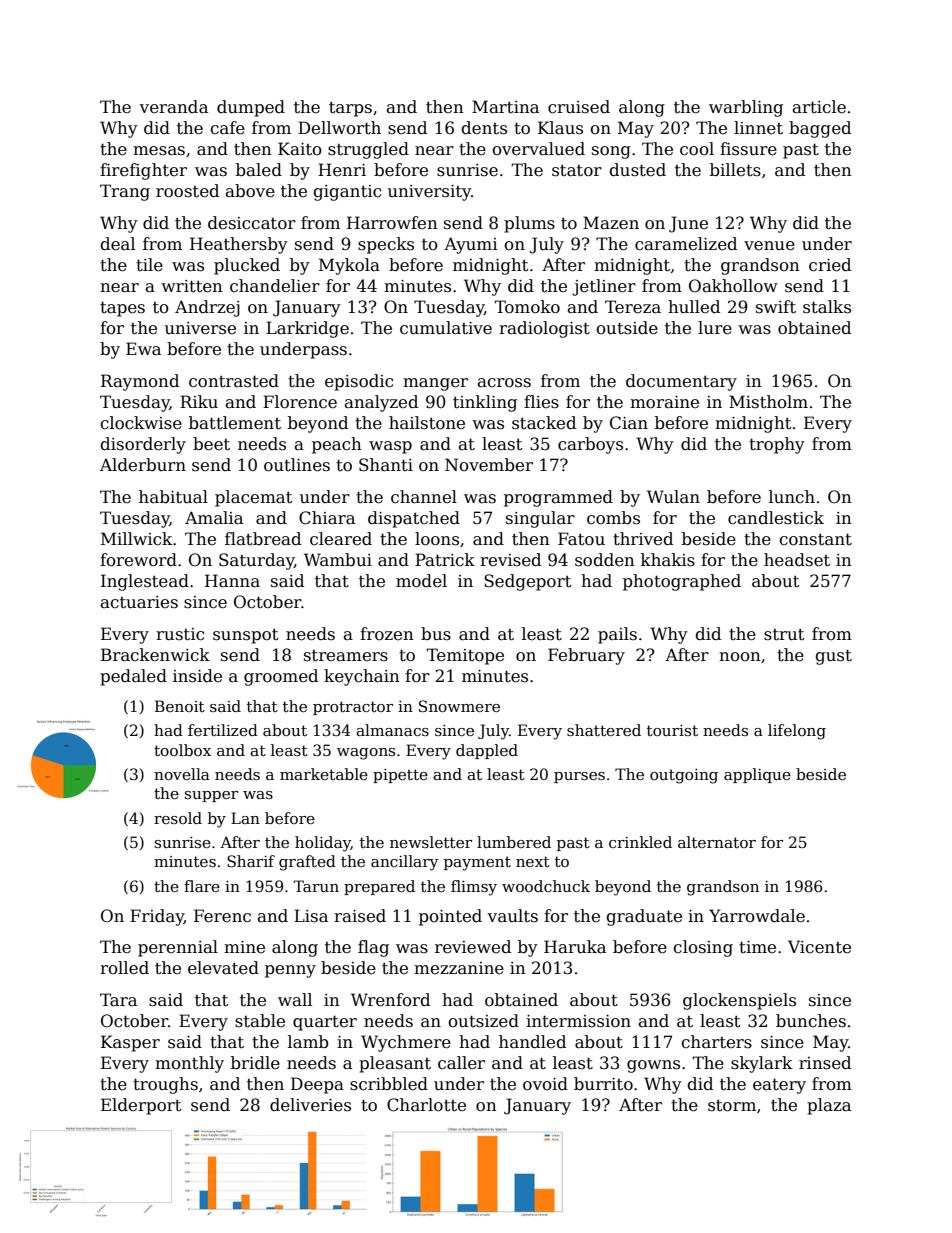 The image size is (952, 1233). I want to click on Klaus, so click(560, 128).
